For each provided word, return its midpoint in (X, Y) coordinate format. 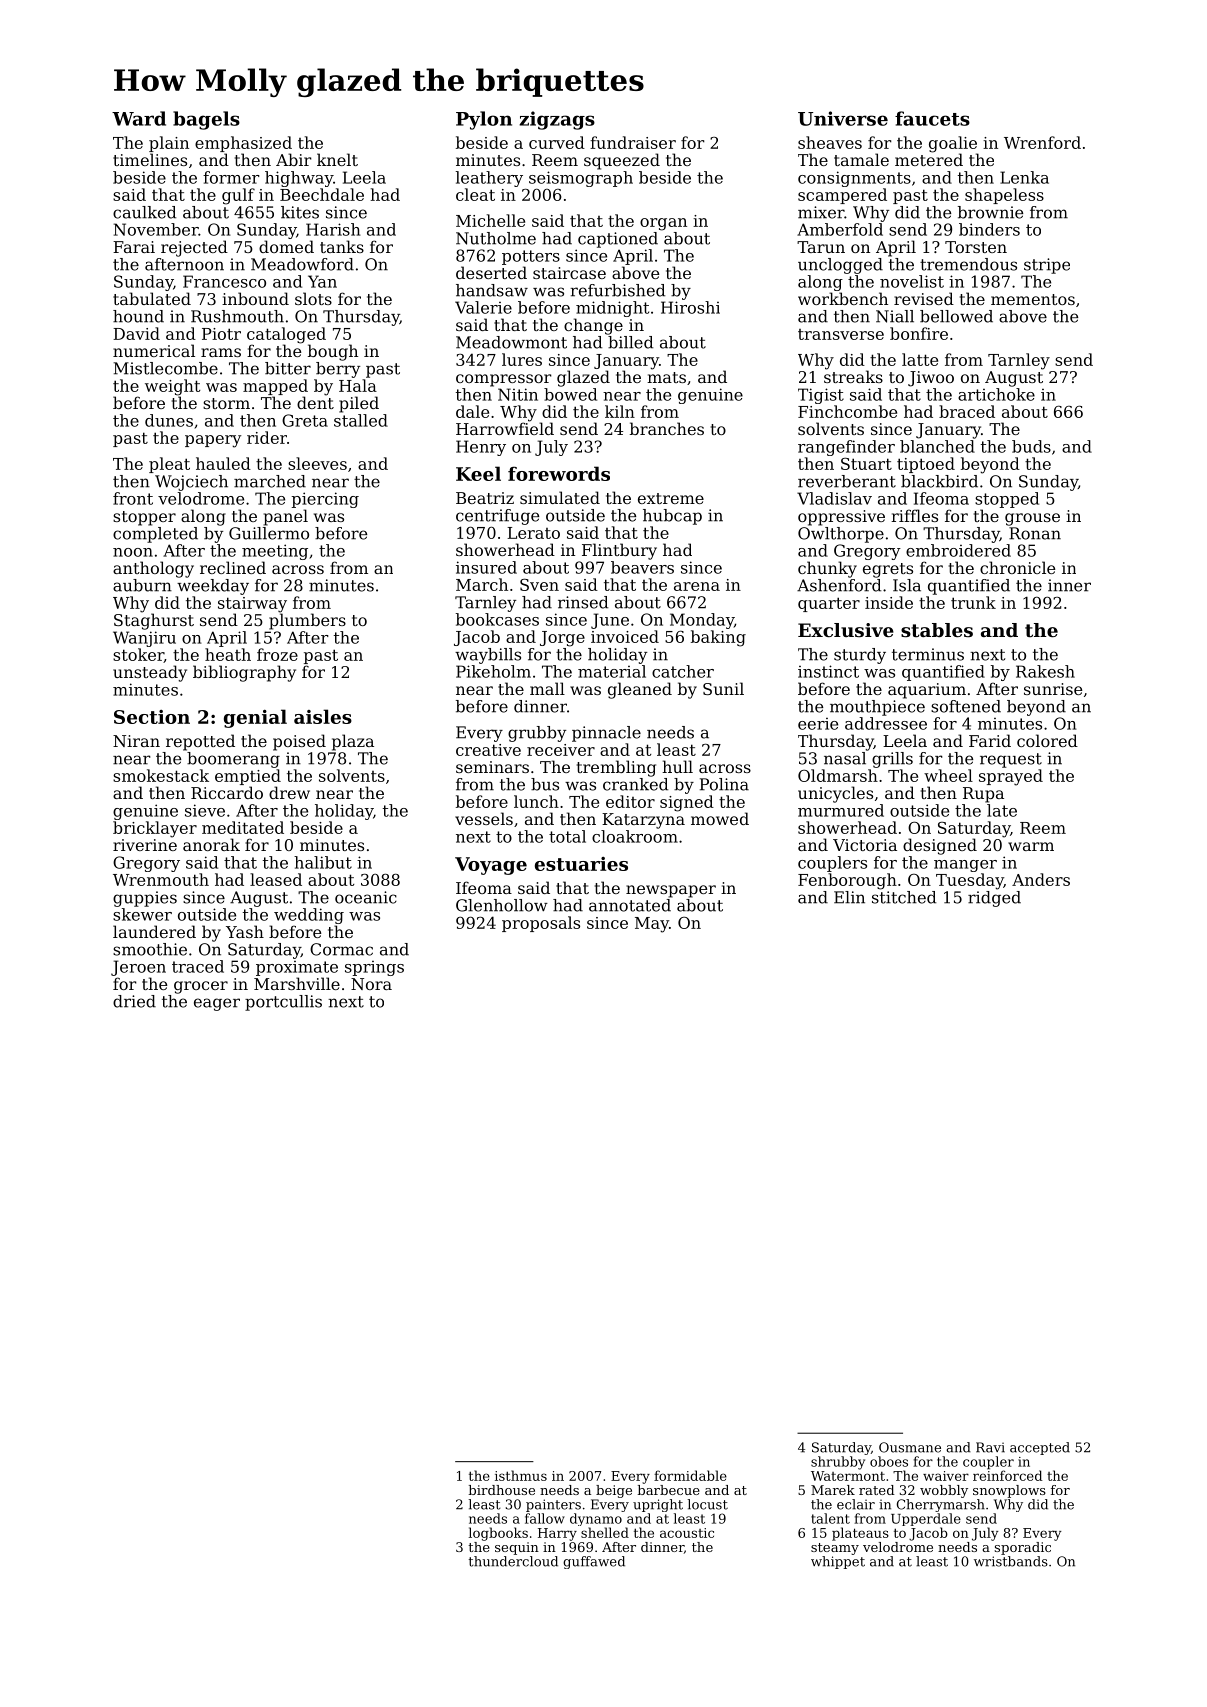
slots (313, 298)
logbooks (498, 1534)
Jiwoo (931, 379)
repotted (200, 742)
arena (697, 586)
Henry (481, 448)
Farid (990, 740)
